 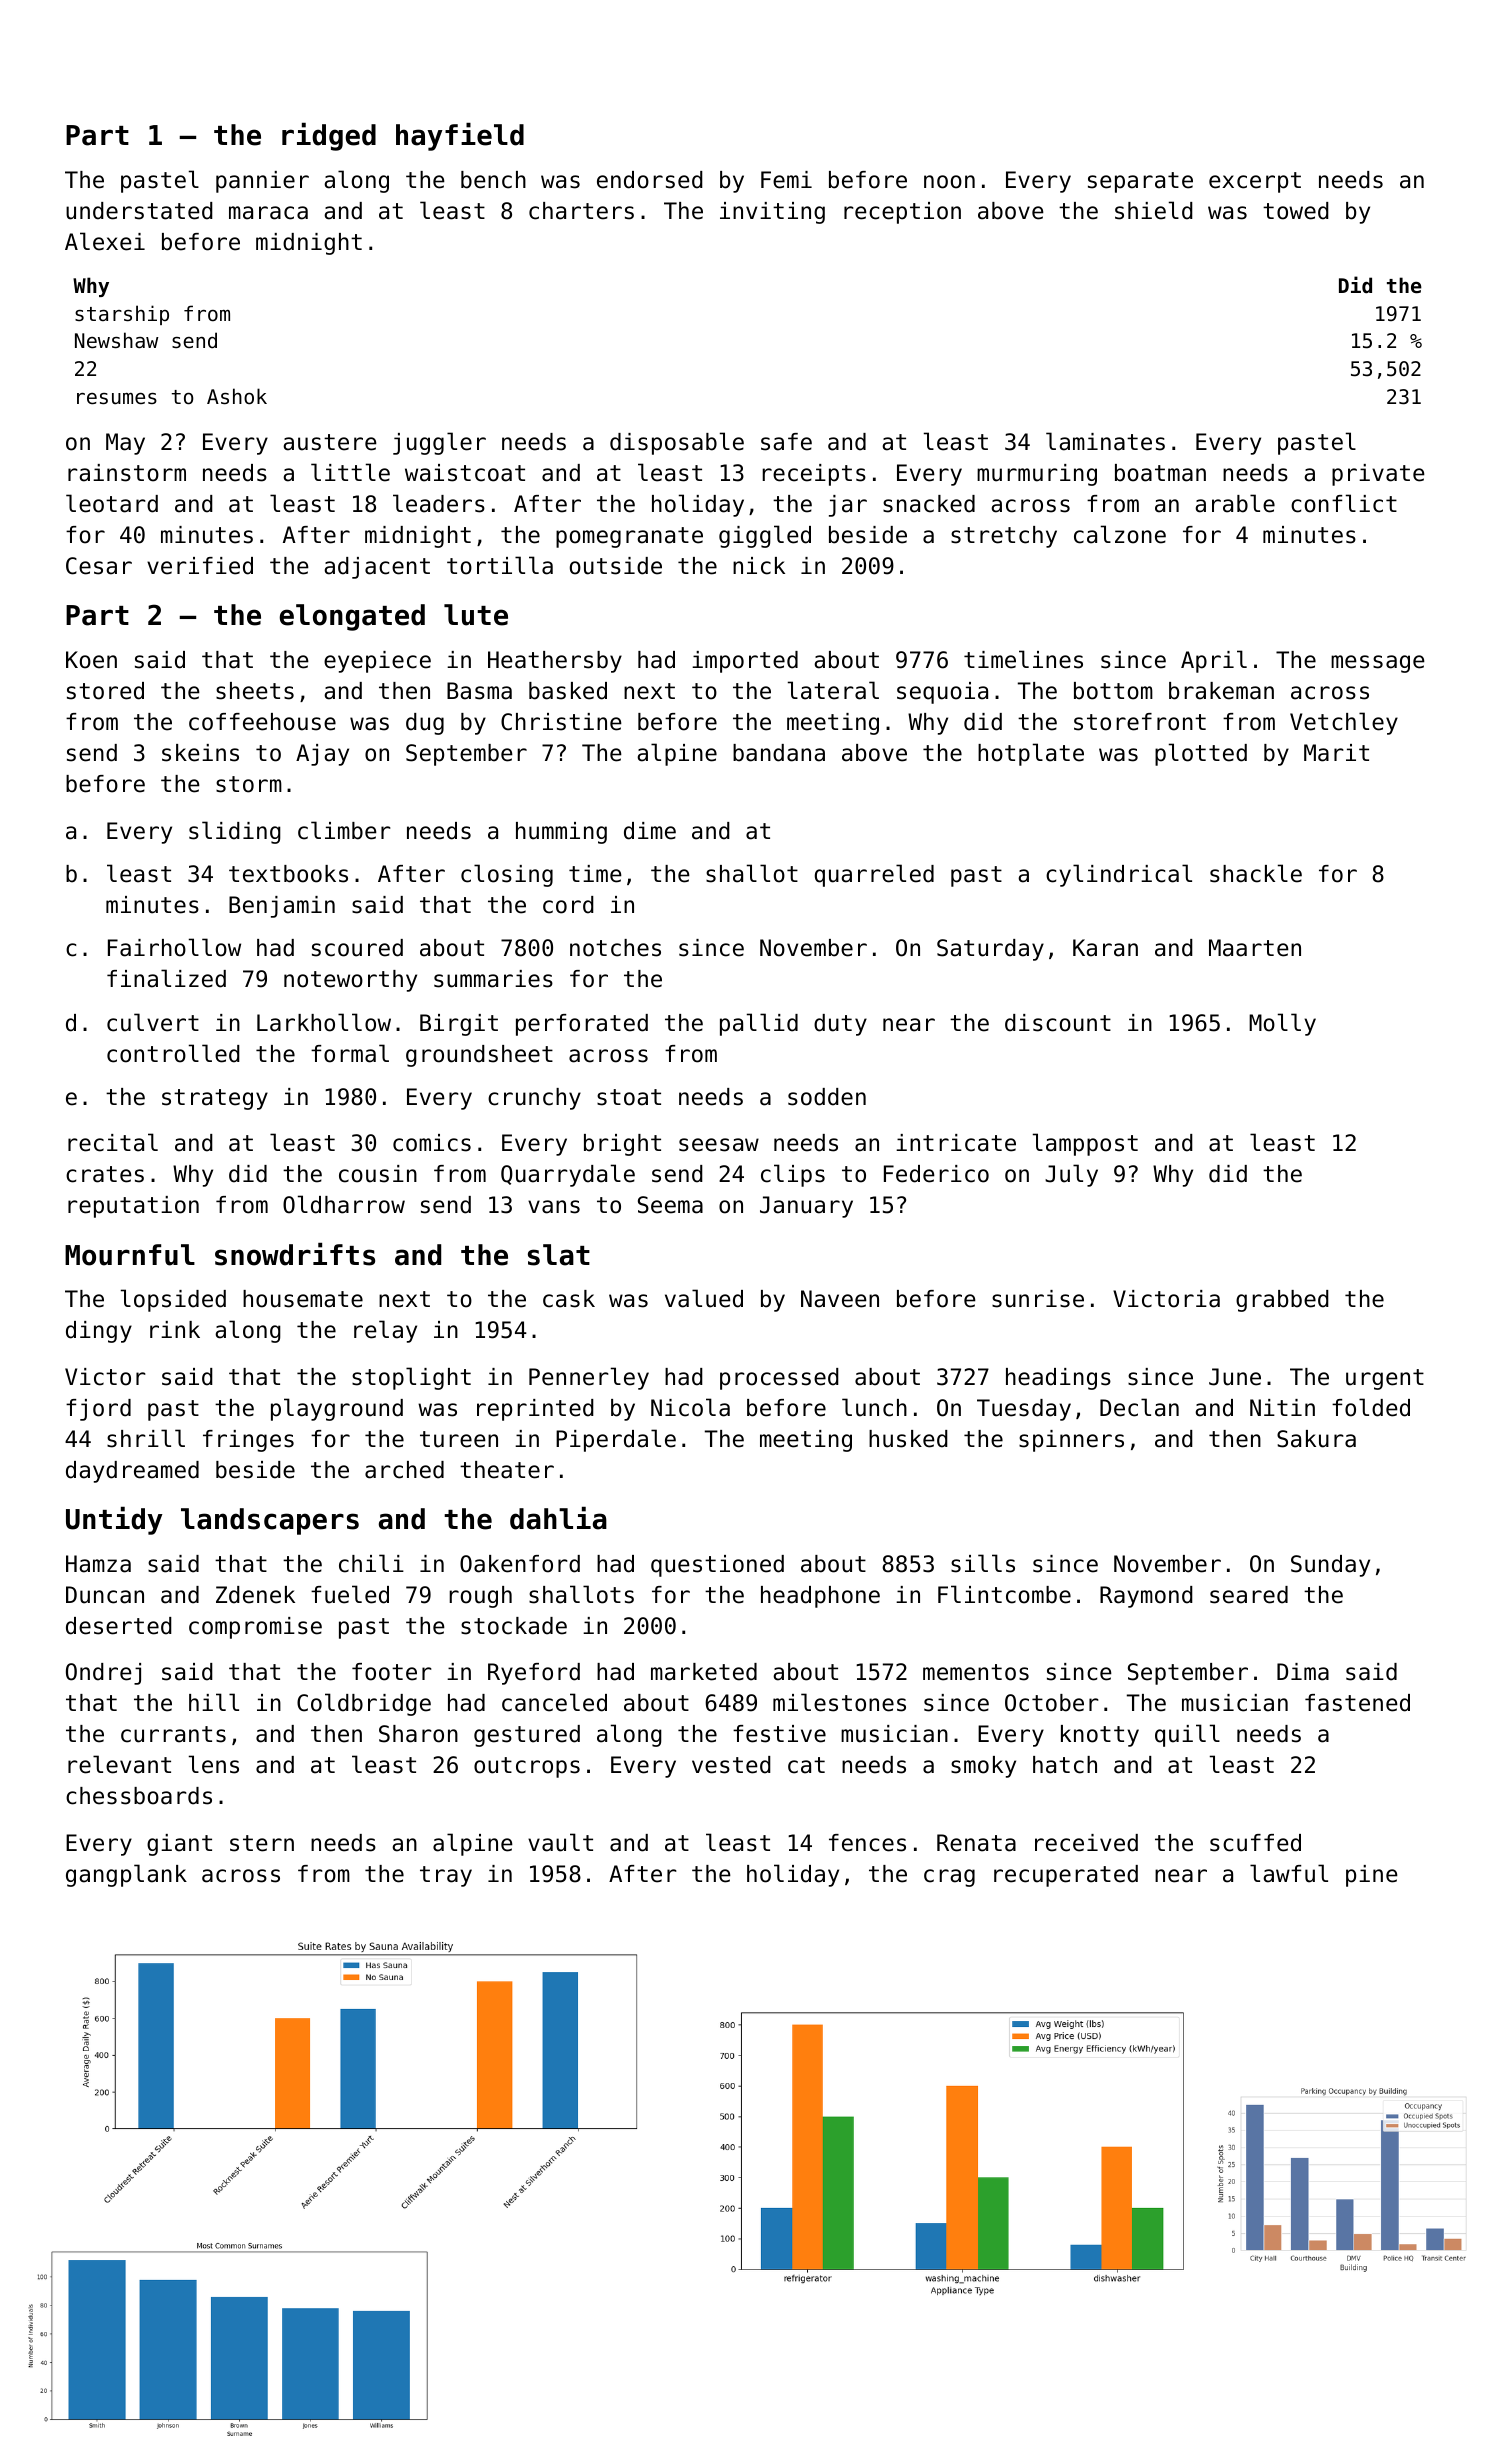 I want to click on Mournful, so click(x=130, y=1255).
